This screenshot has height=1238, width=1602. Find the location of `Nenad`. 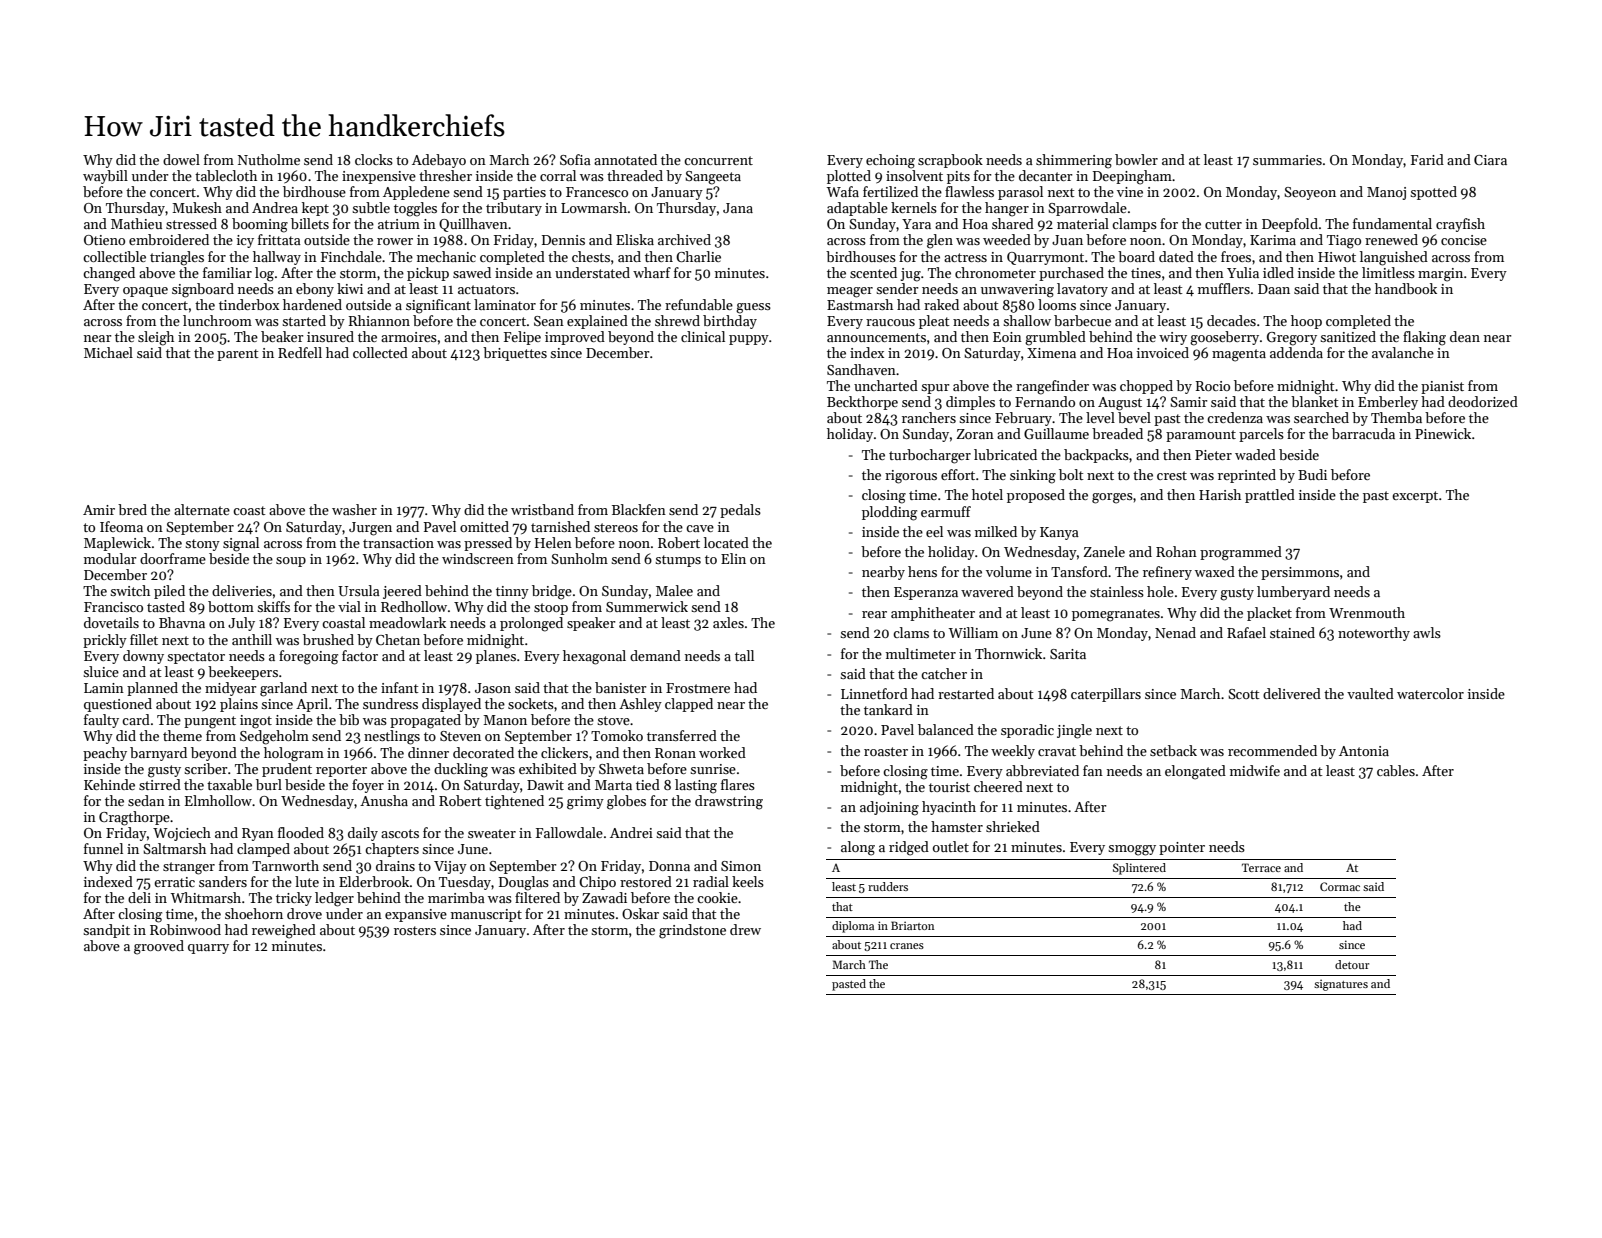

Nenad is located at coordinates (1175, 632).
